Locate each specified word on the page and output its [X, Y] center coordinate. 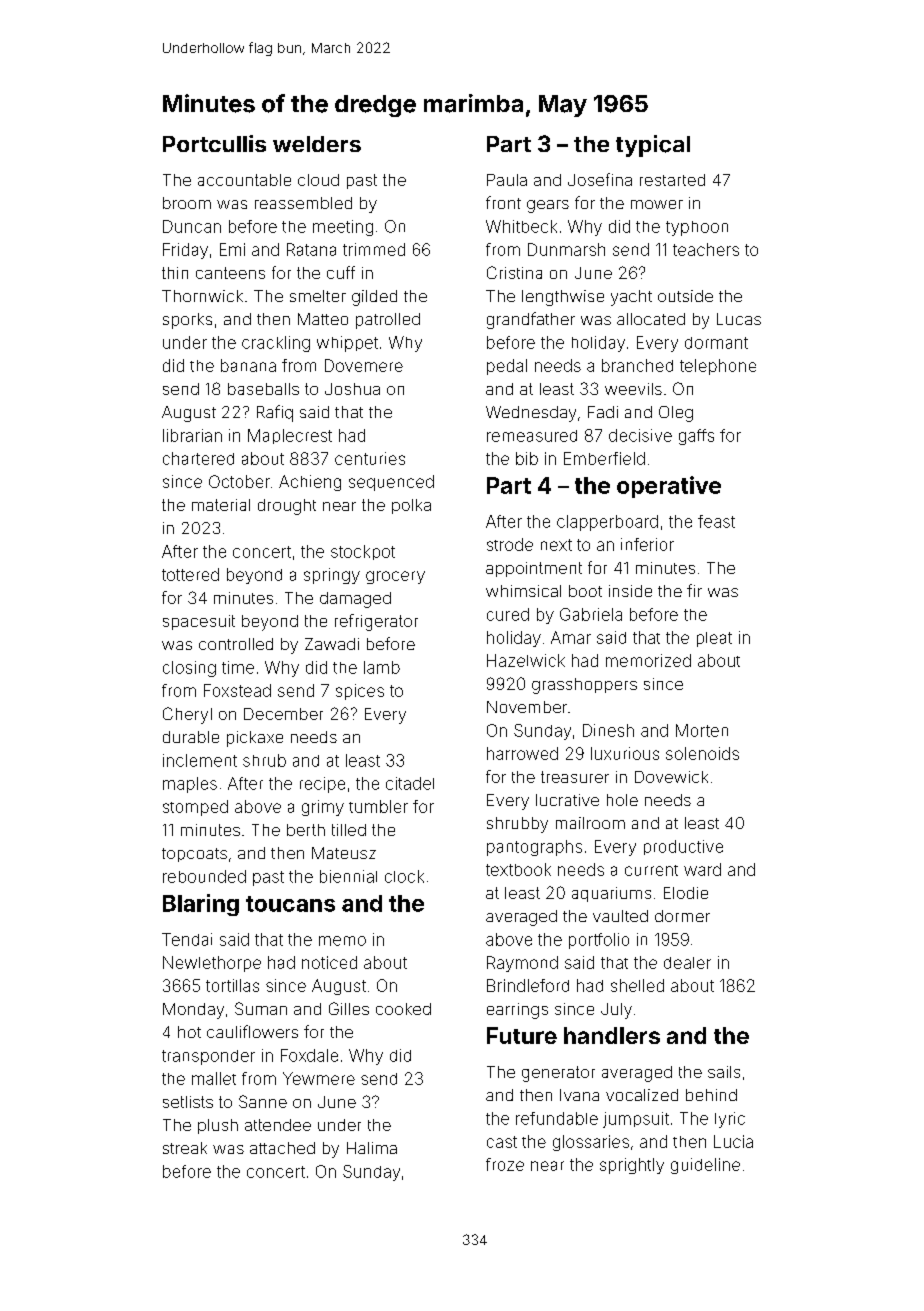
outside [685, 296]
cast [502, 1142]
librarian [192, 435]
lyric [730, 1120]
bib [527, 458]
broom [187, 203]
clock [404, 876]
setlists [188, 1102]
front [503, 202]
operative [669, 487]
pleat [714, 639]
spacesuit [199, 622]
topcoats [194, 855]
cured [508, 614]
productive [683, 847]
